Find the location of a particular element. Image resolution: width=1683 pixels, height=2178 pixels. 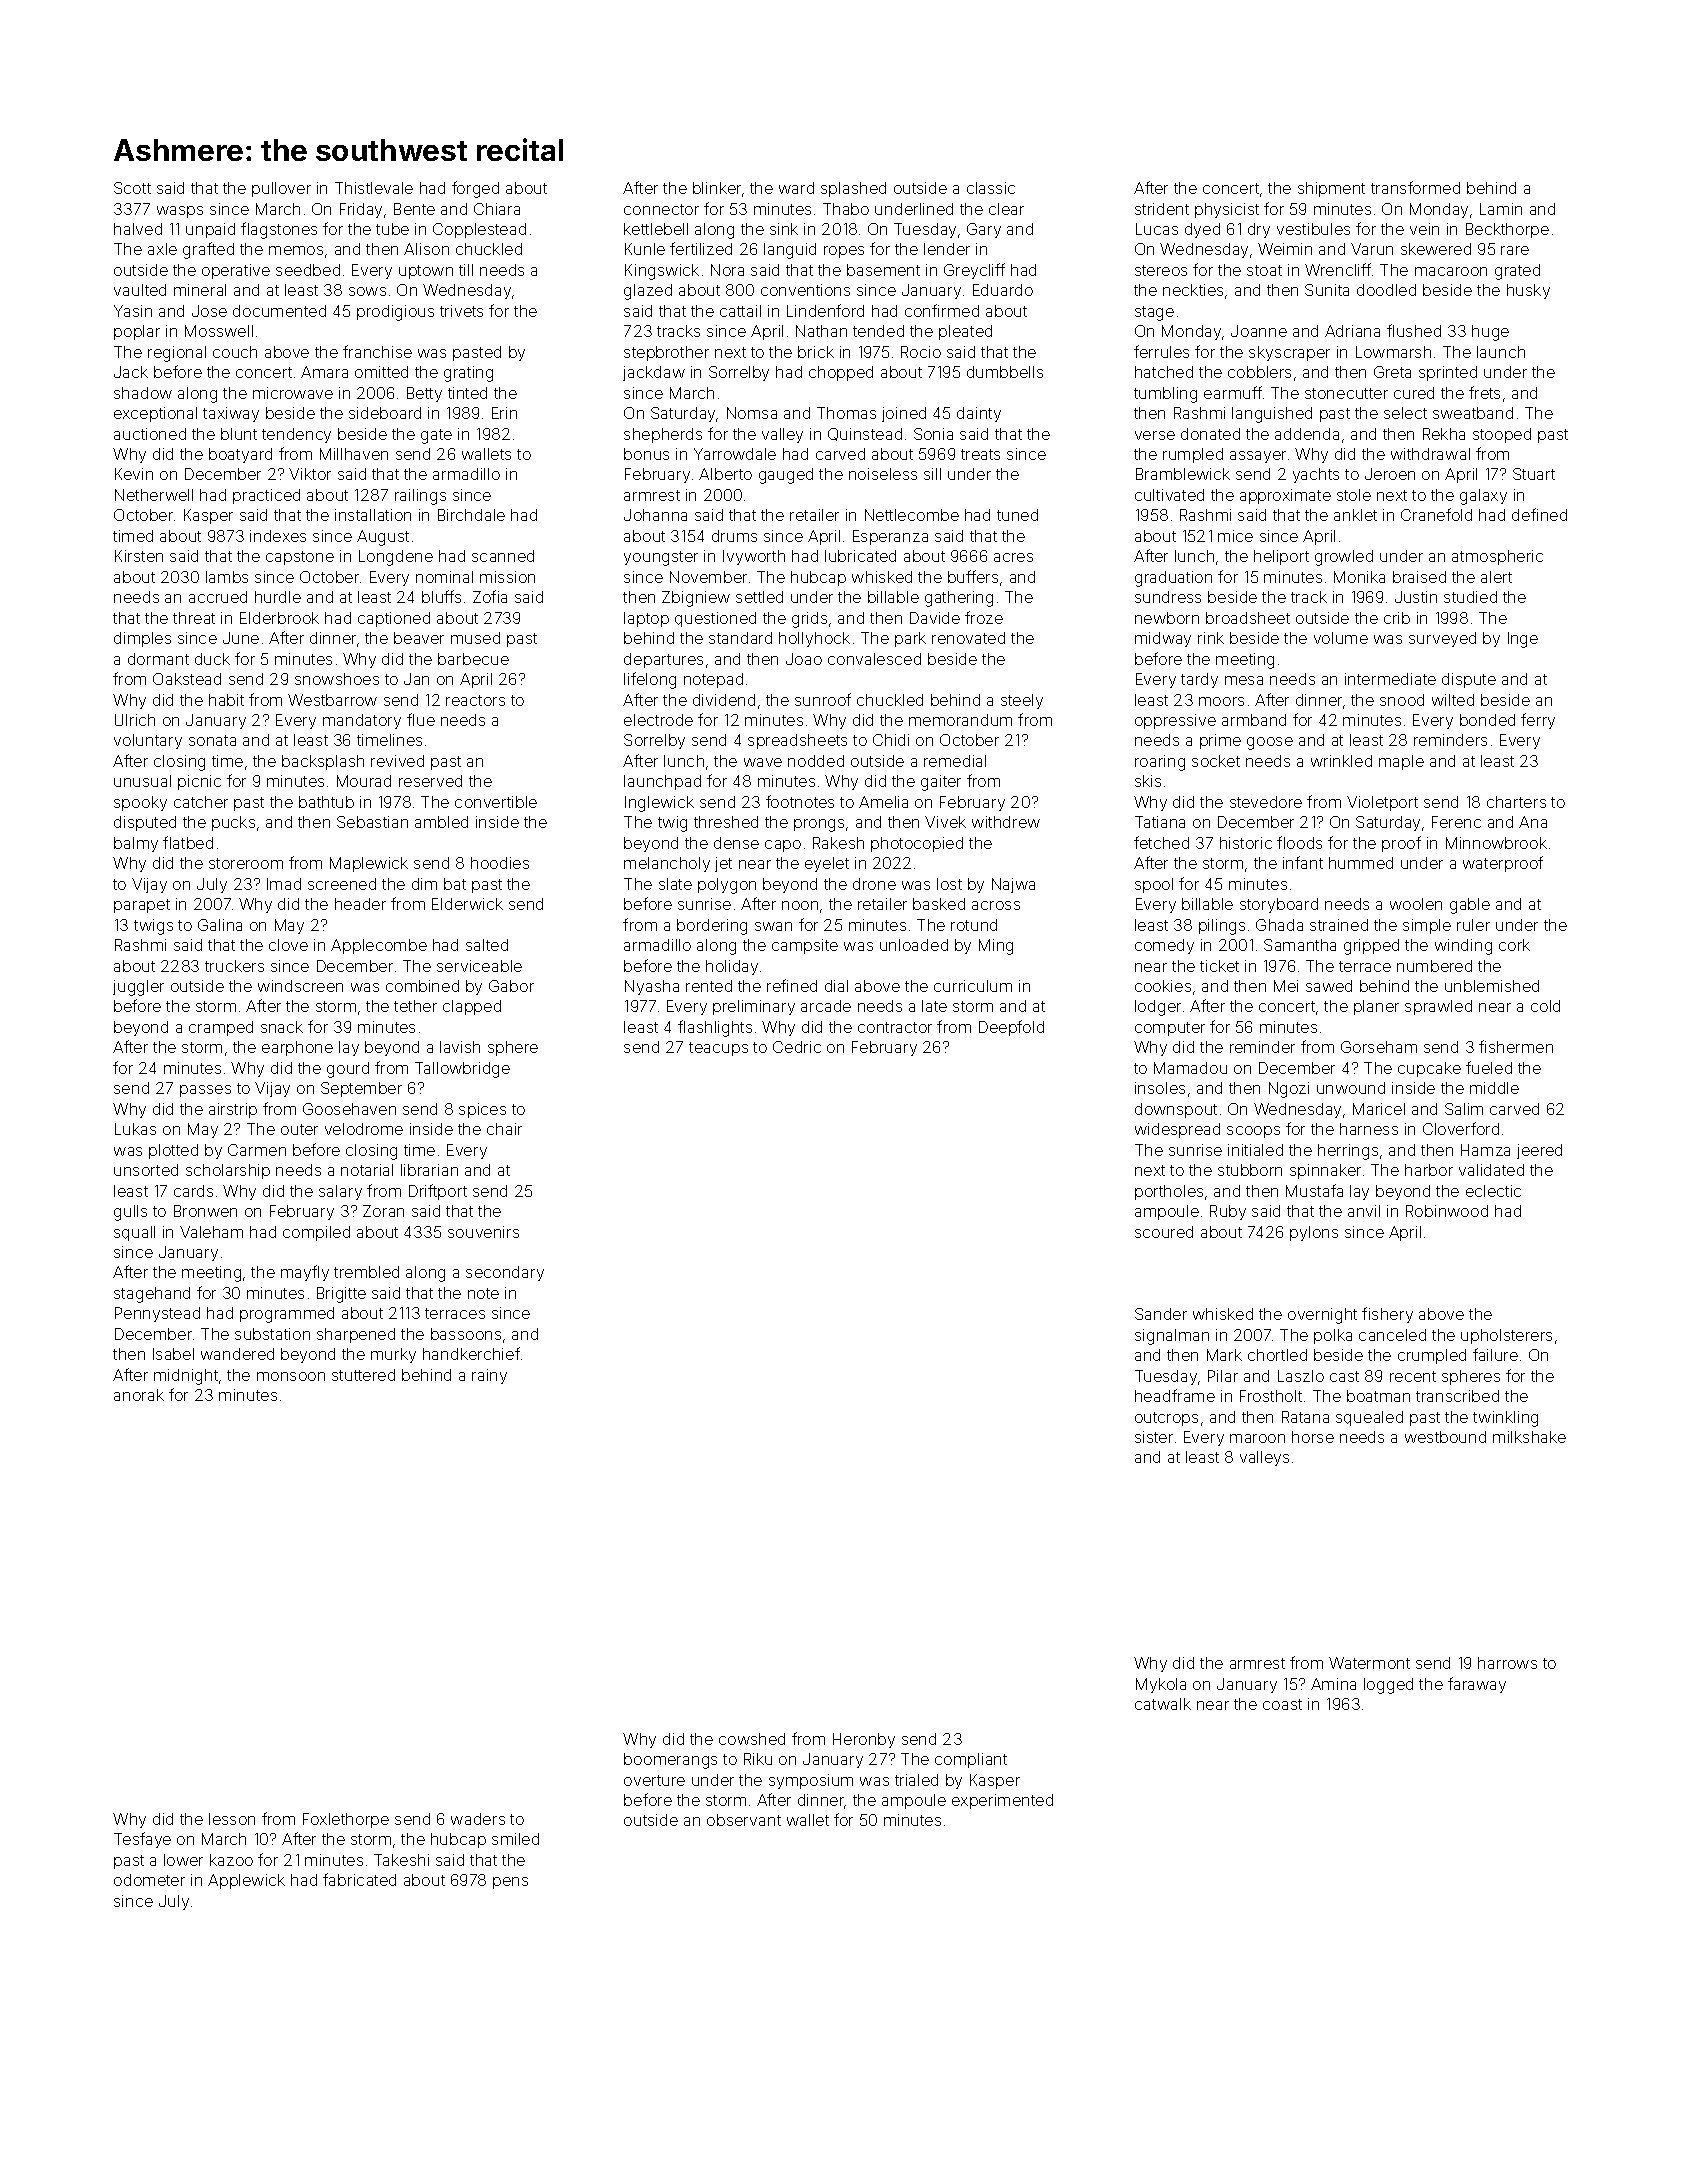

sundress is located at coordinates (1168, 597).
